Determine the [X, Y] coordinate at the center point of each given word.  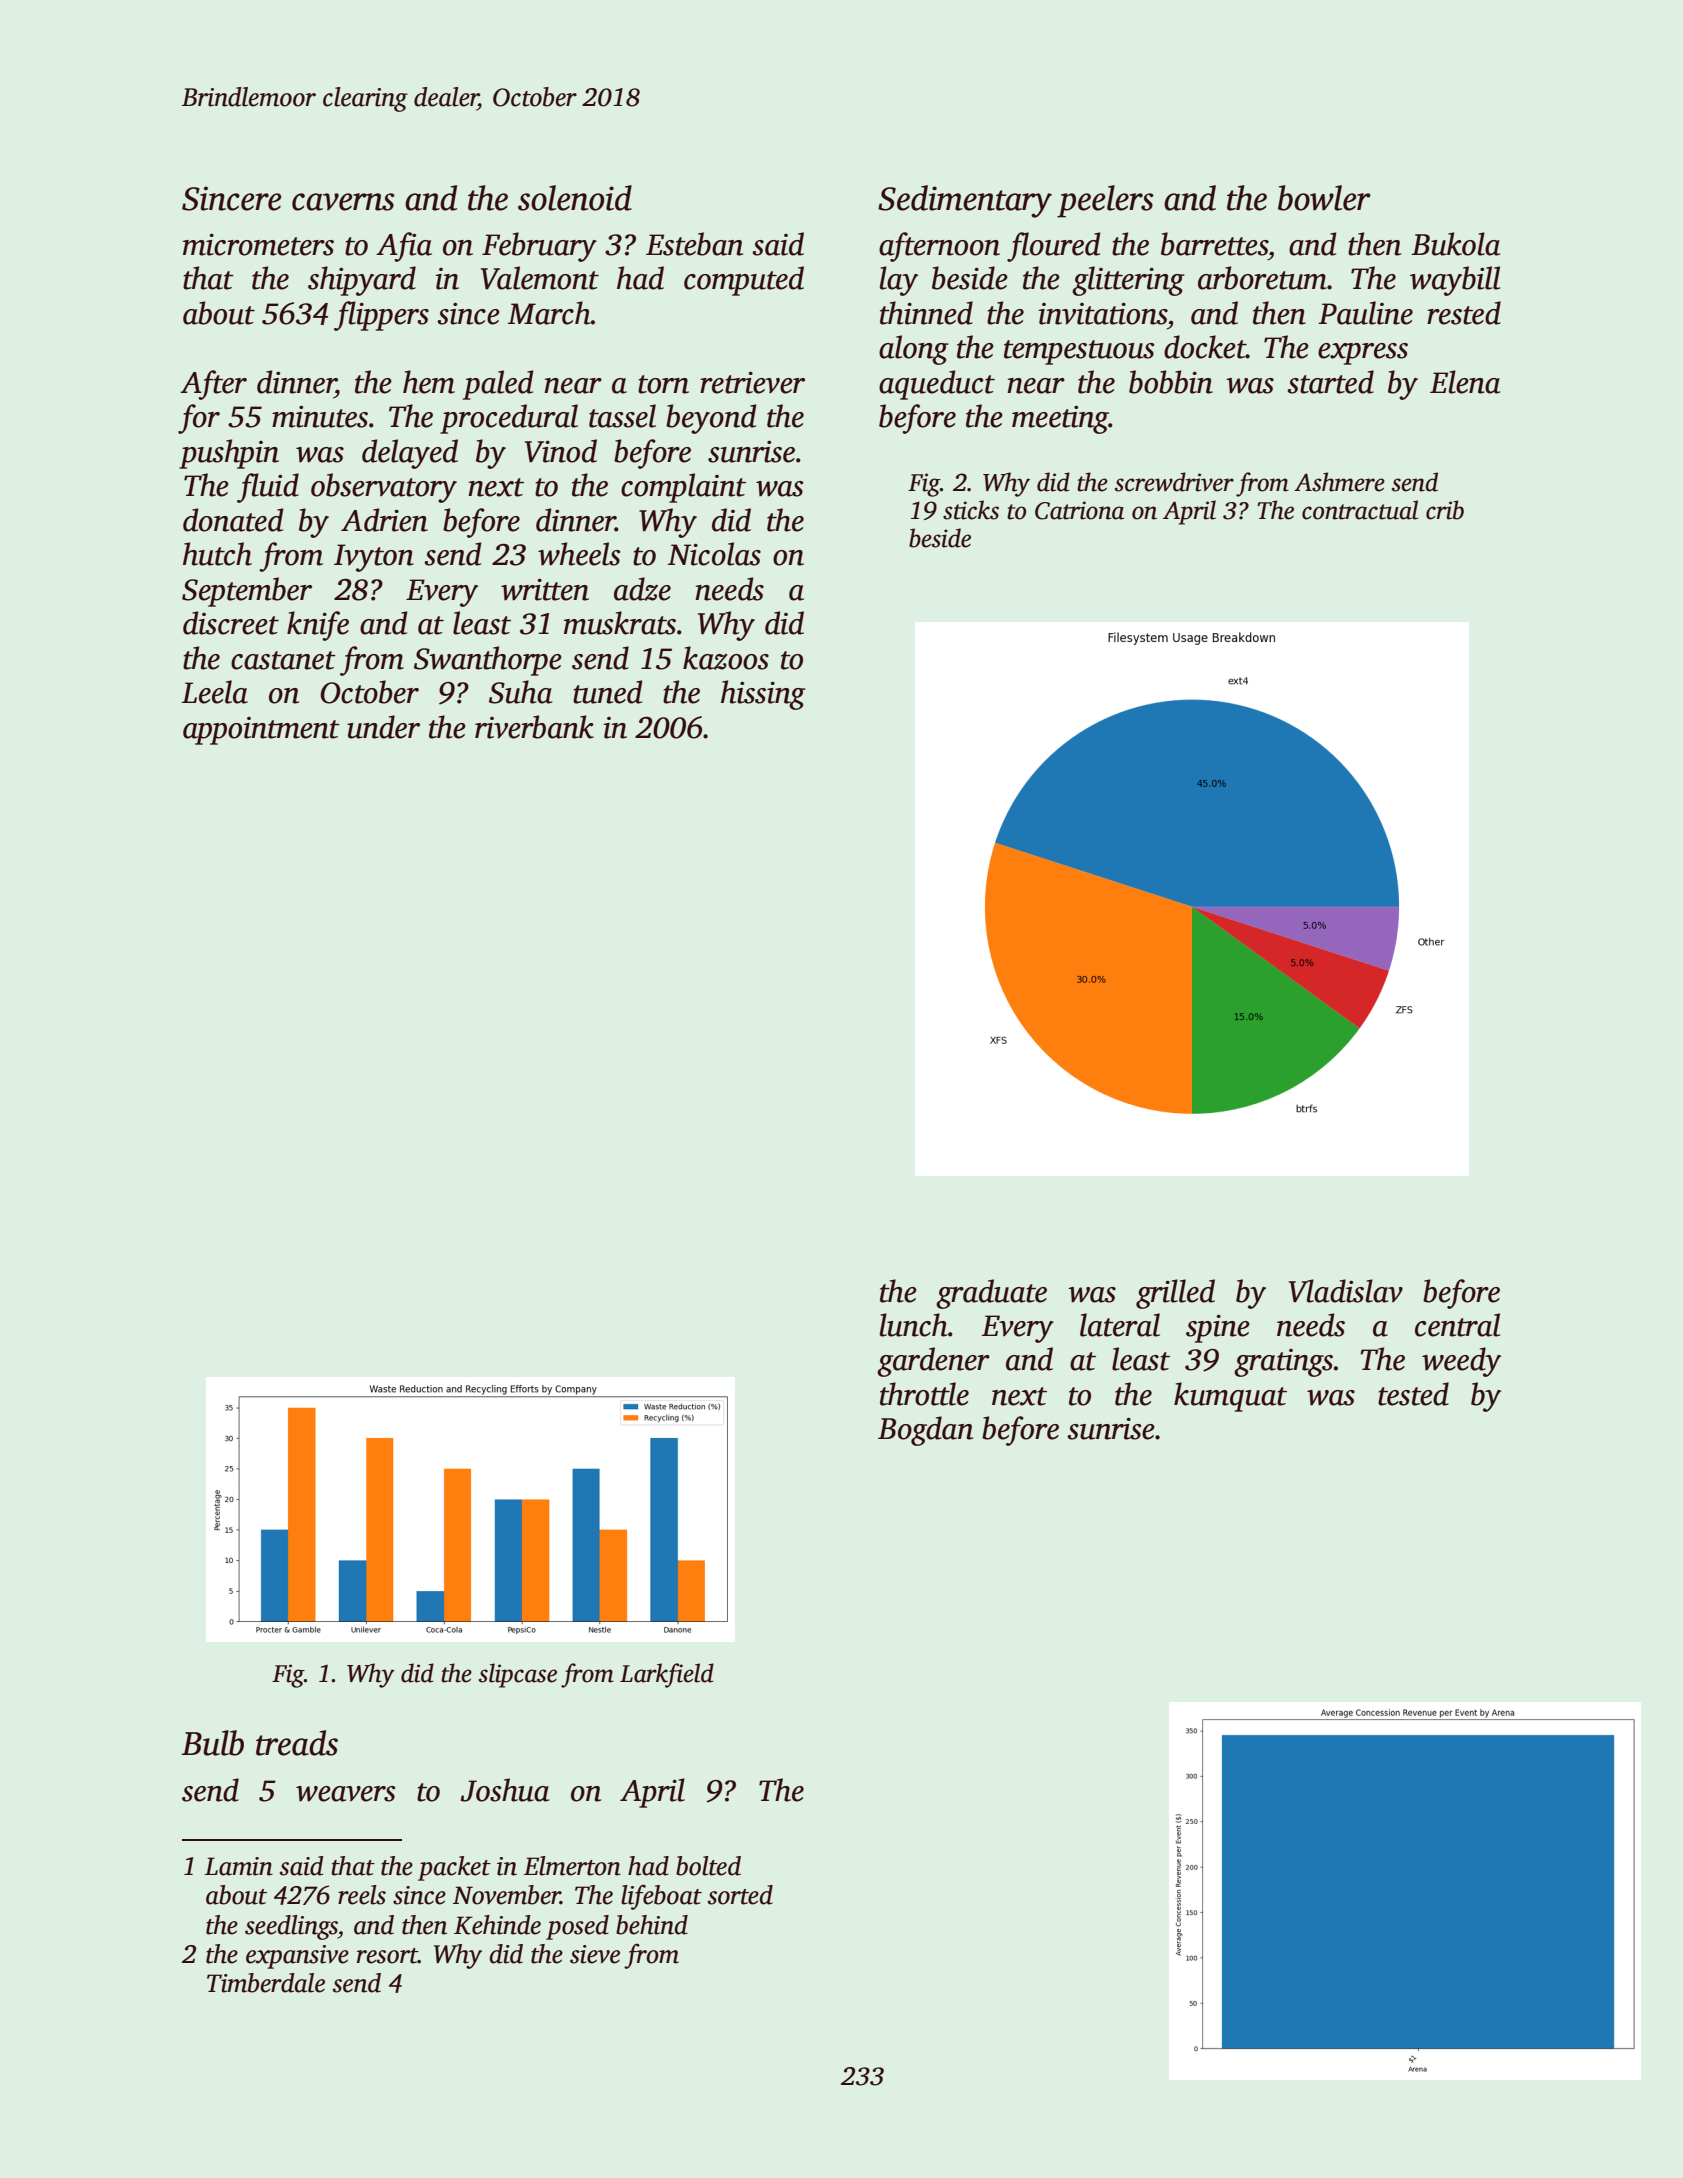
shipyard [362, 281]
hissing [763, 695]
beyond [711, 419]
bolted [708, 1866]
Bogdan [925, 1431]
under [383, 727]
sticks [971, 510]
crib [1445, 510]
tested [1413, 1394]
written [545, 590]
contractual [1360, 510]
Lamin [239, 1866]
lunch [914, 1325]
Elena [1465, 382]
